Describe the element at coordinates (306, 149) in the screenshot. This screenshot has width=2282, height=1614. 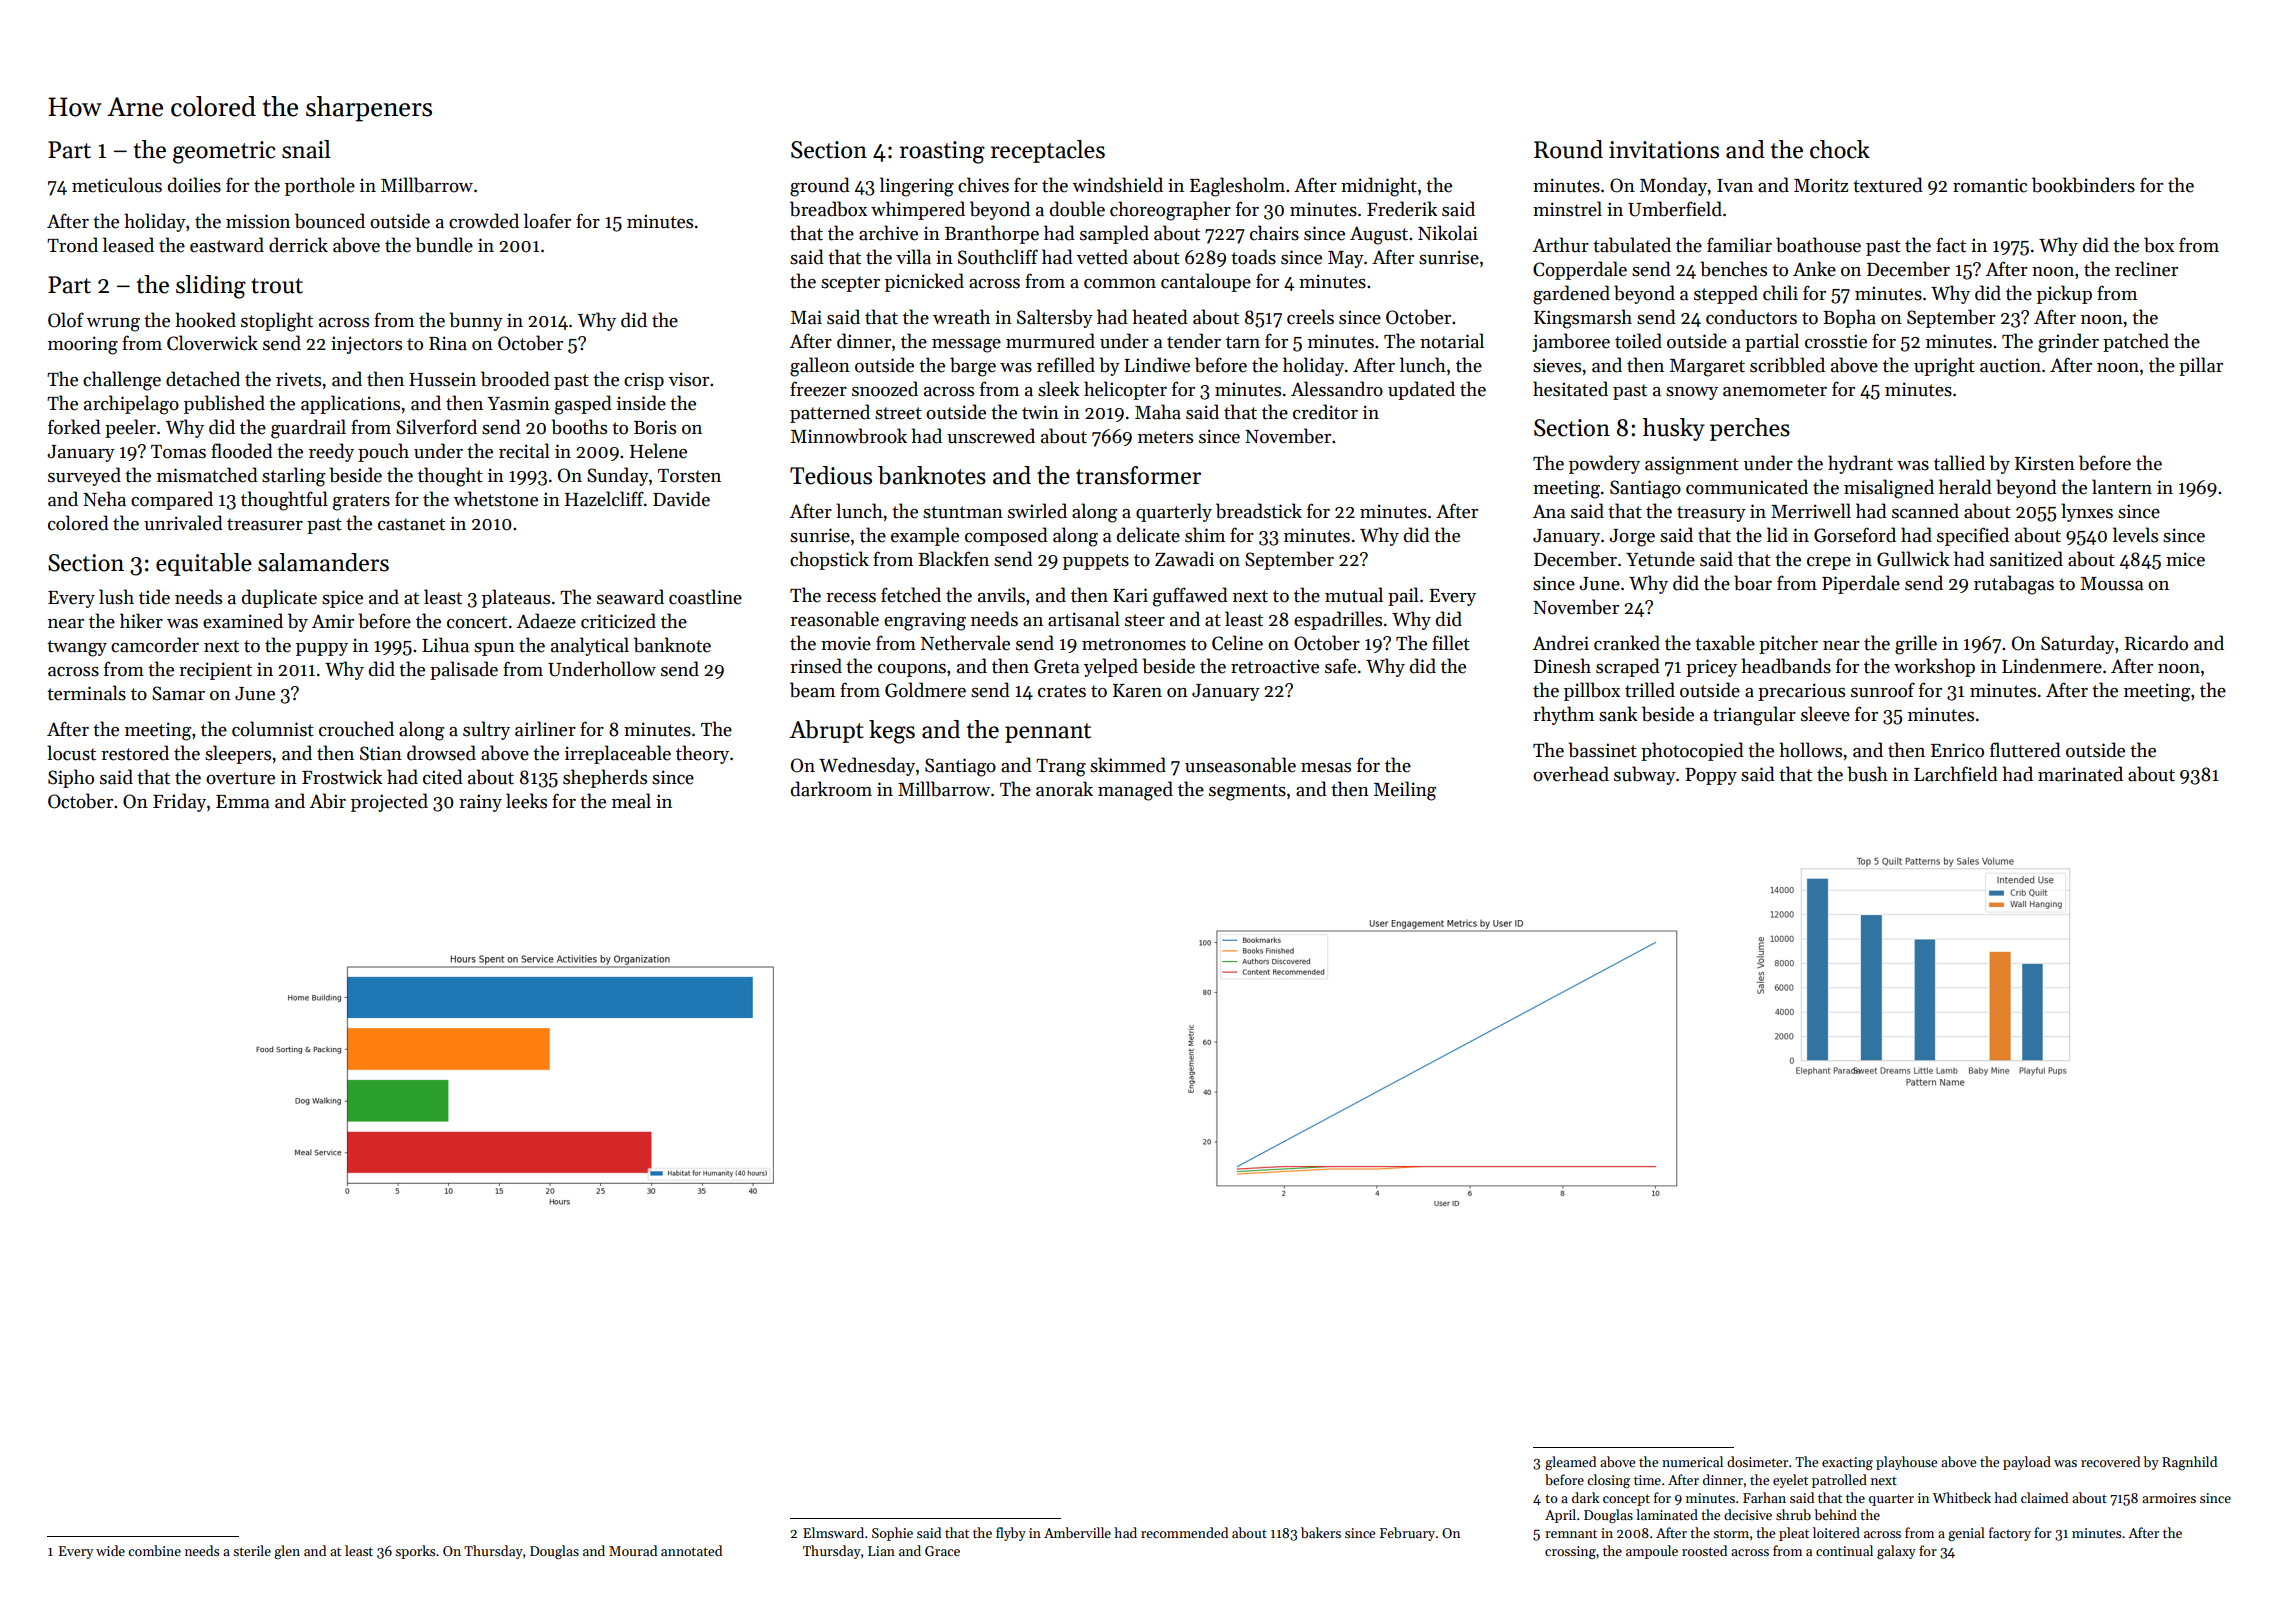
I see `snail` at that location.
